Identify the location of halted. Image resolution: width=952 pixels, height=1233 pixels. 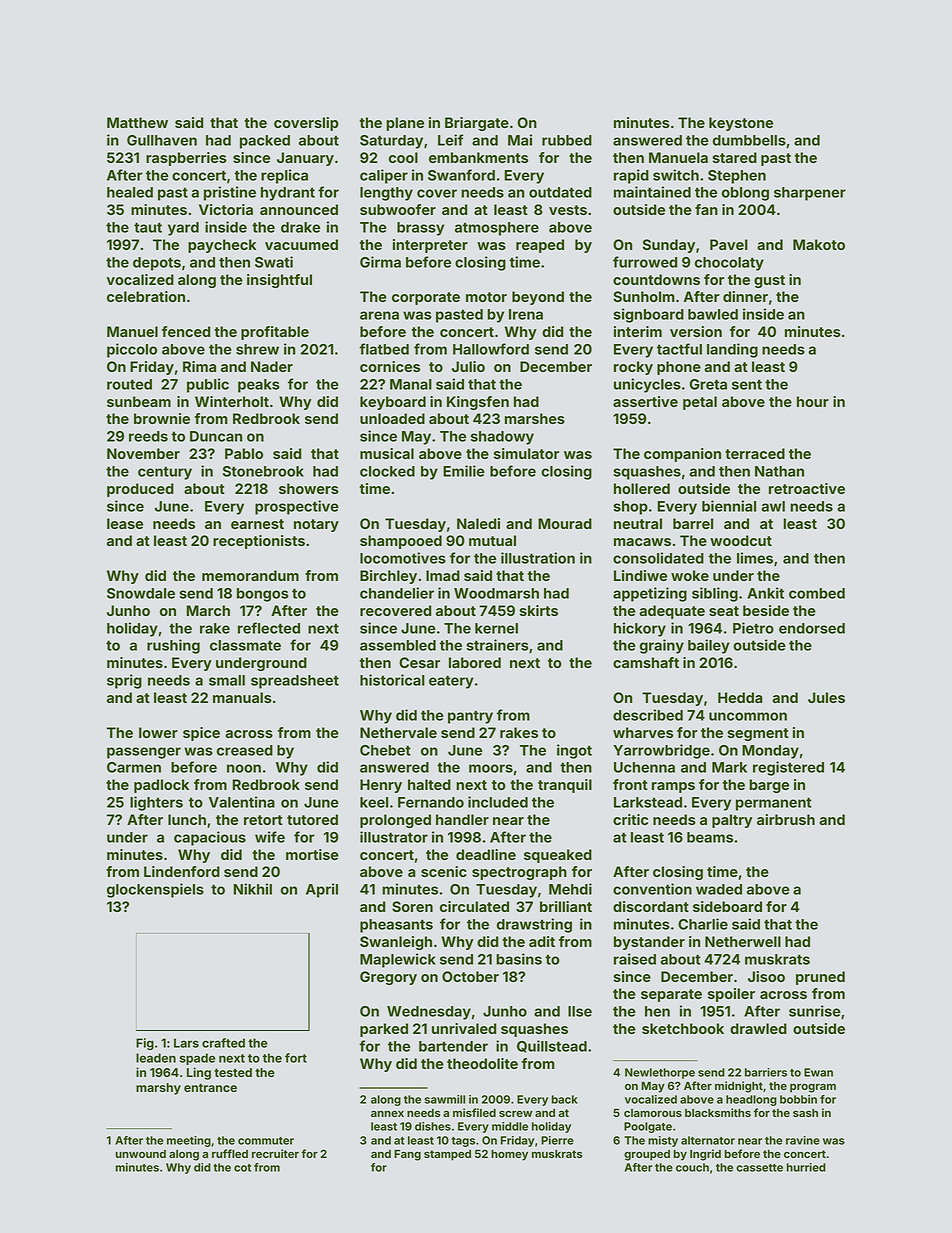
(429, 784).
